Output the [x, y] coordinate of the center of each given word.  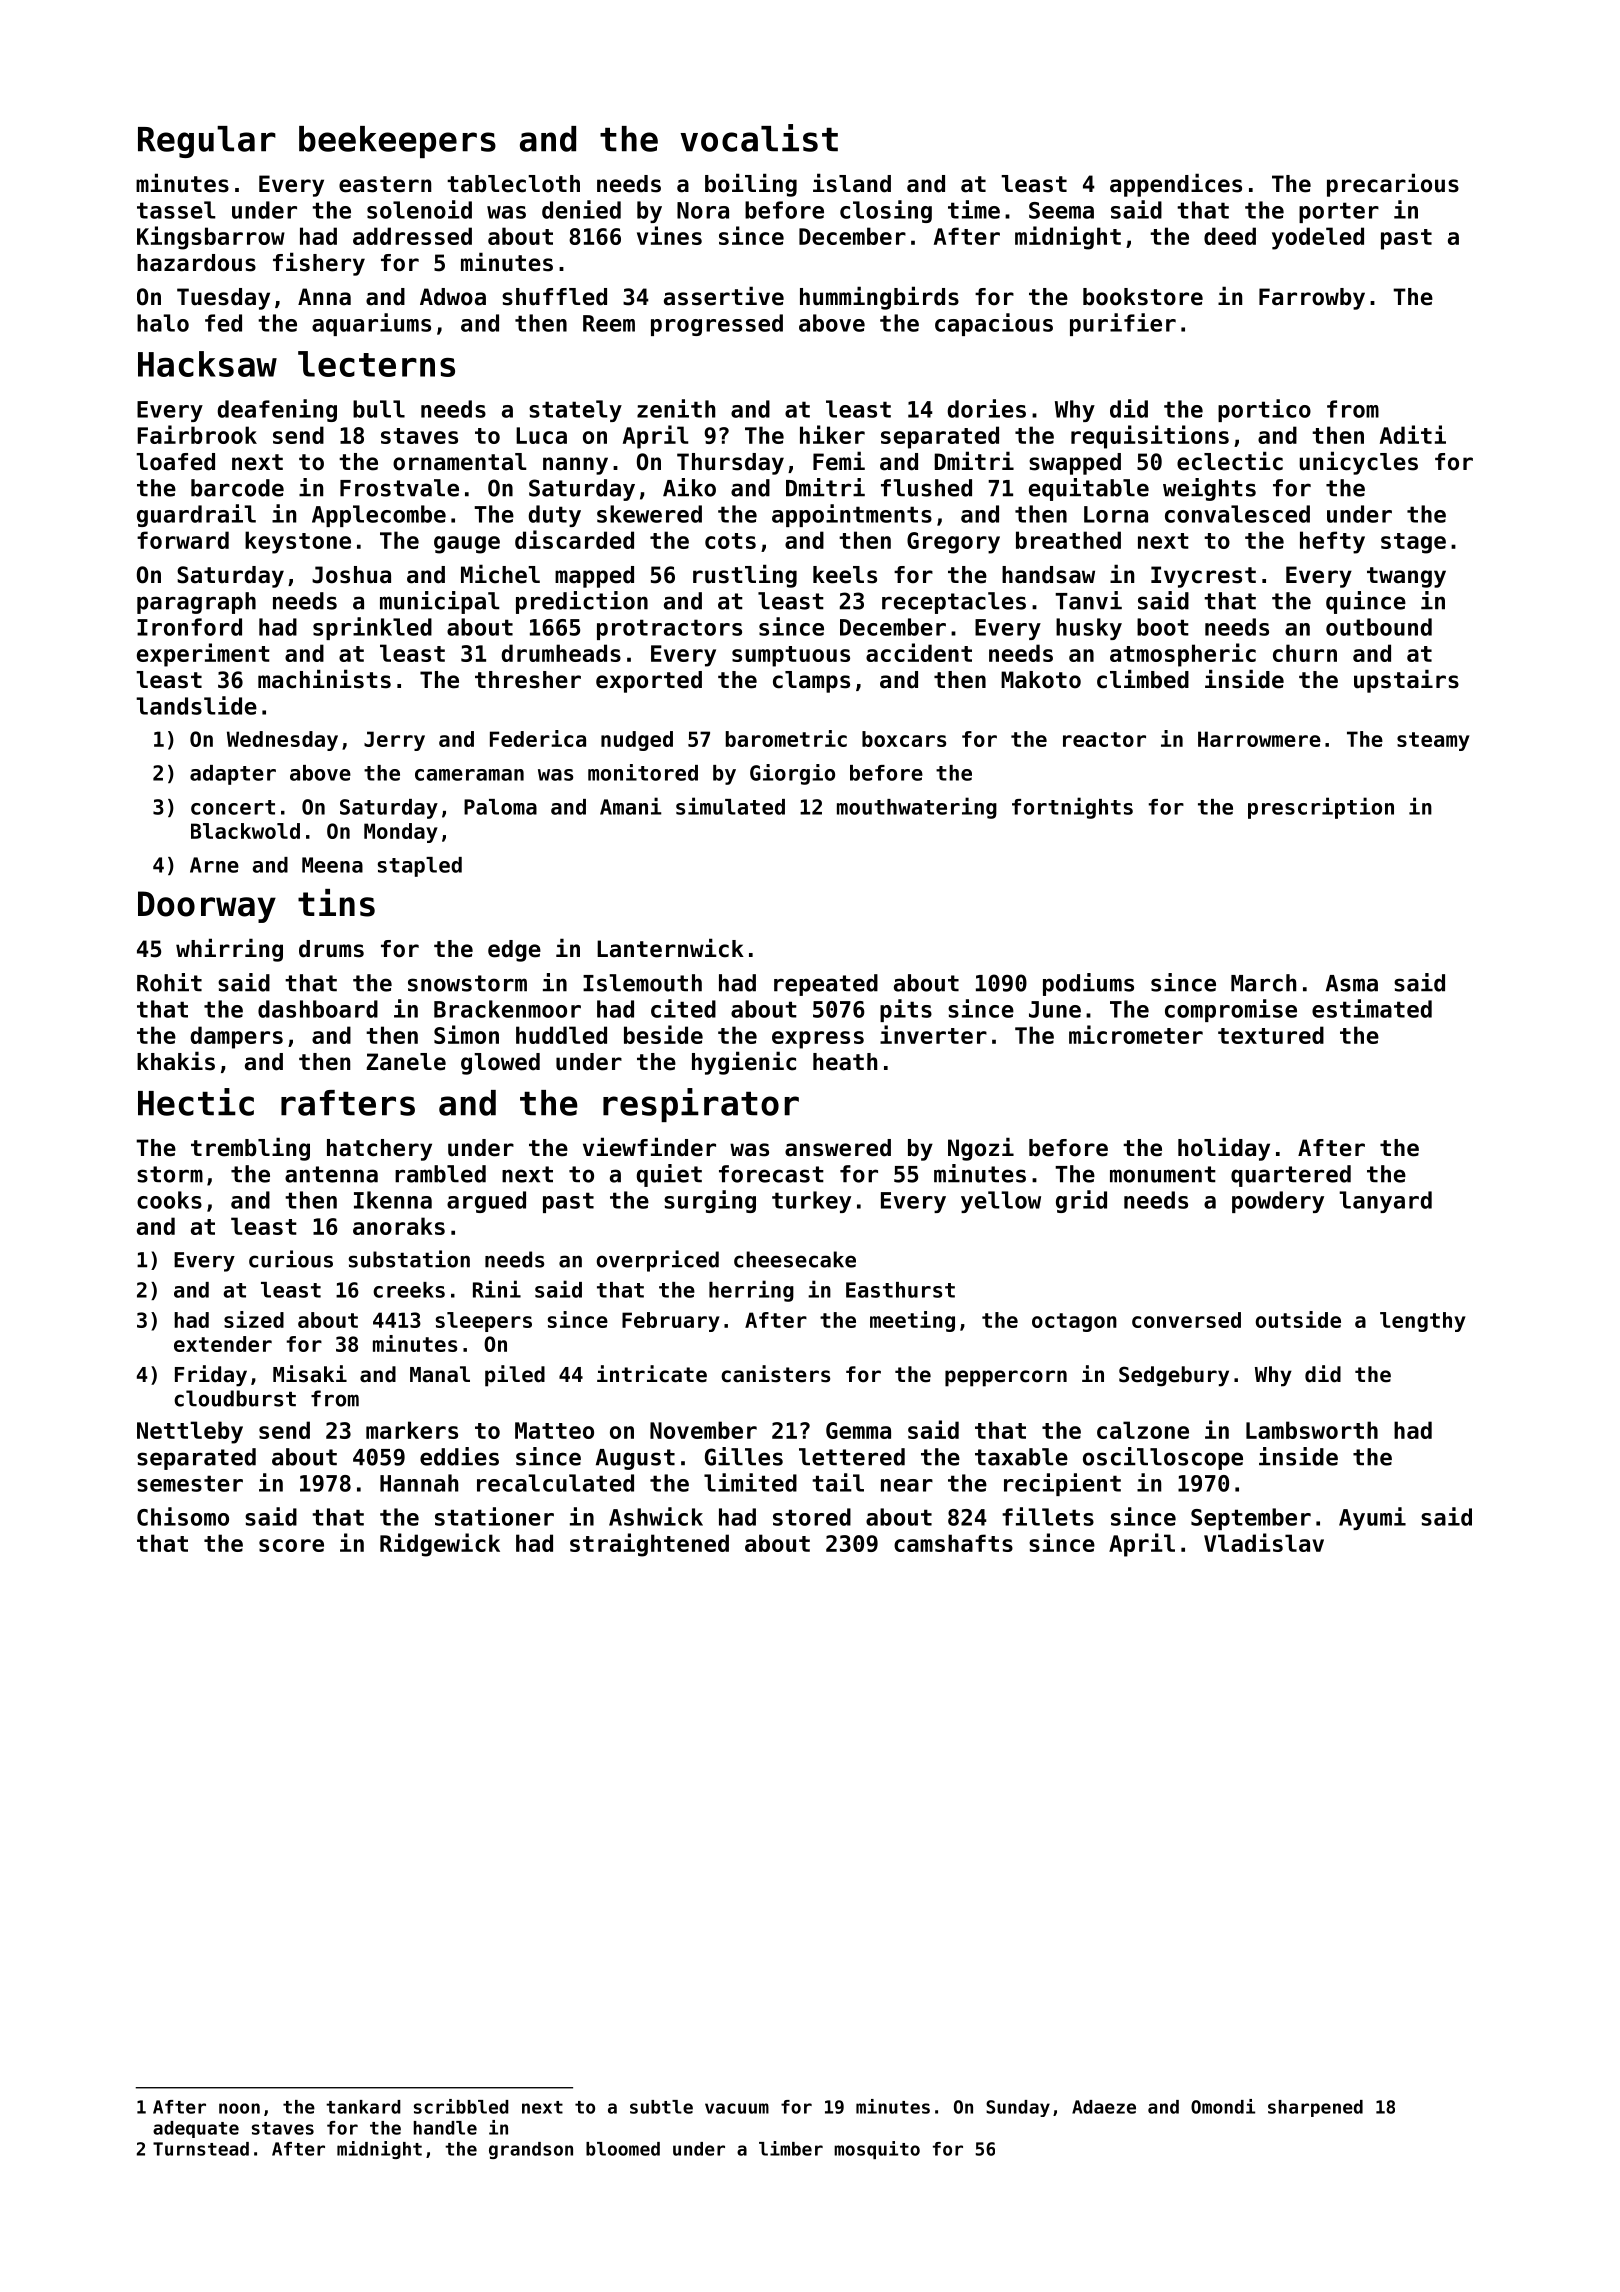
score [291, 1545]
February [671, 1322]
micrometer [1136, 1034]
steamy [1433, 741]
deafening [277, 410]
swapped [1075, 464]
